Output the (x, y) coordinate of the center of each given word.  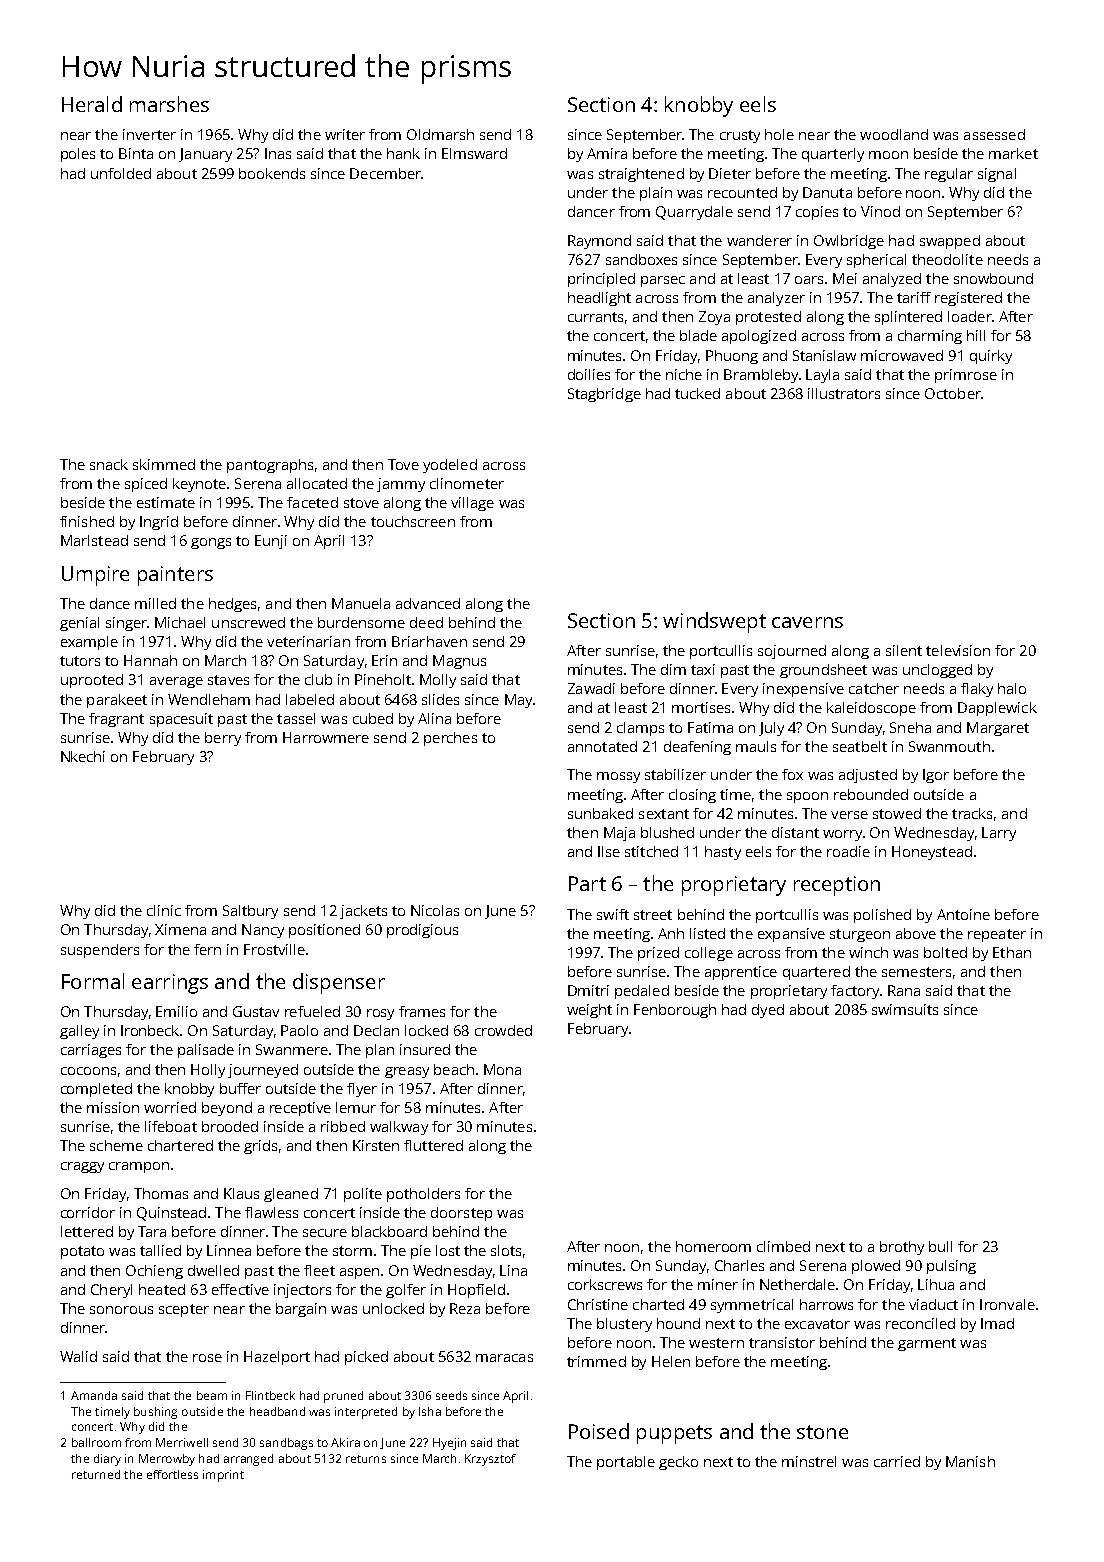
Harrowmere (326, 737)
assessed (994, 134)
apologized (759, 337)
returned (96, 1474)
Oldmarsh (440, 134)
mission (113, 1107)
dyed (768, 1011)
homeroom (713, 1246)
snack (109, 464)
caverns (807, 622)
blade (698, 335)
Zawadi (591, 688)
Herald (92, 104)
